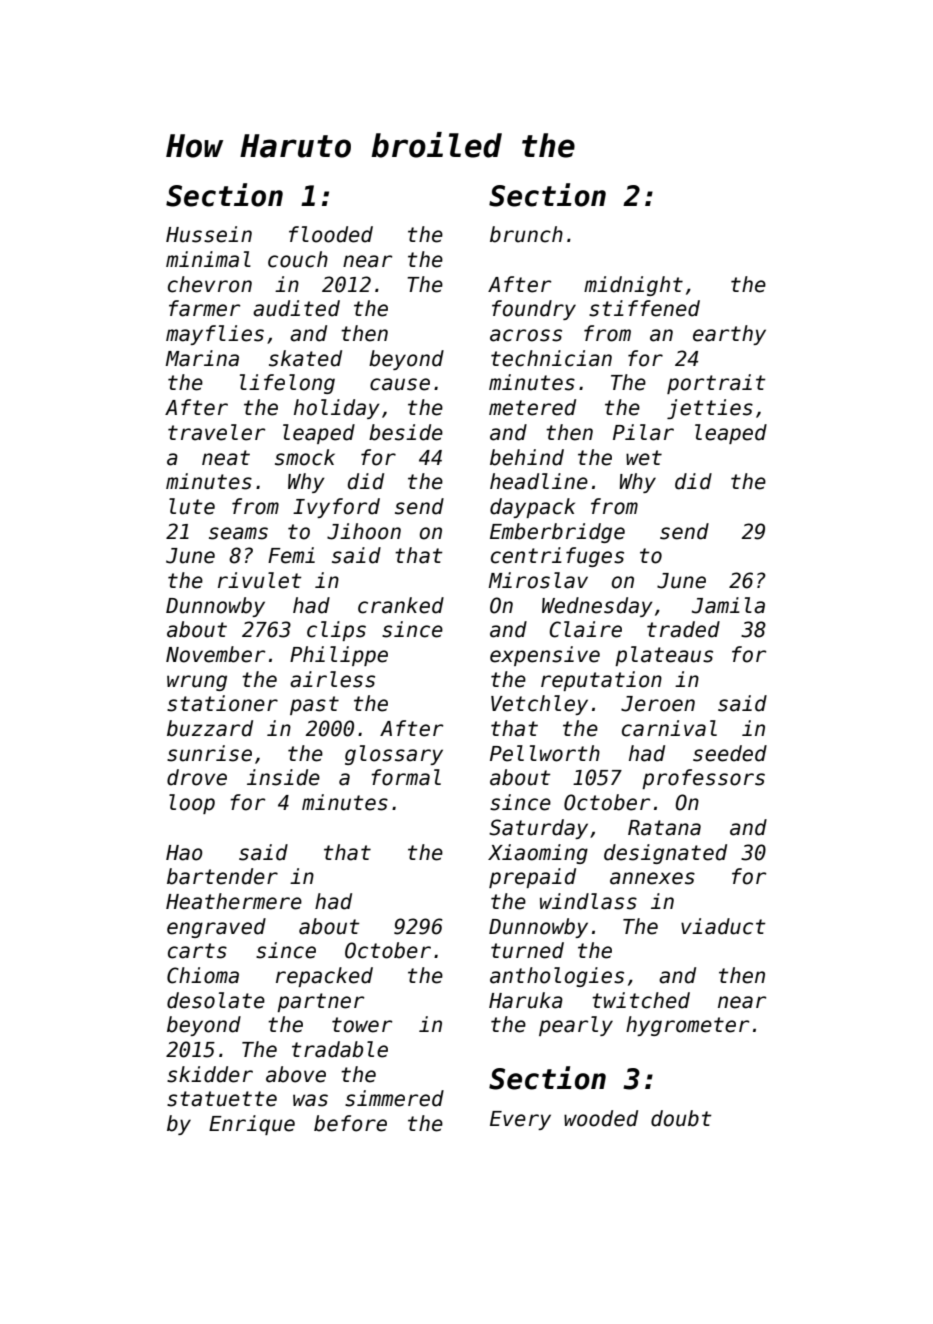  Describe the element at coordinates (364, 531) in the document. I see `Jihoon` at that location.
